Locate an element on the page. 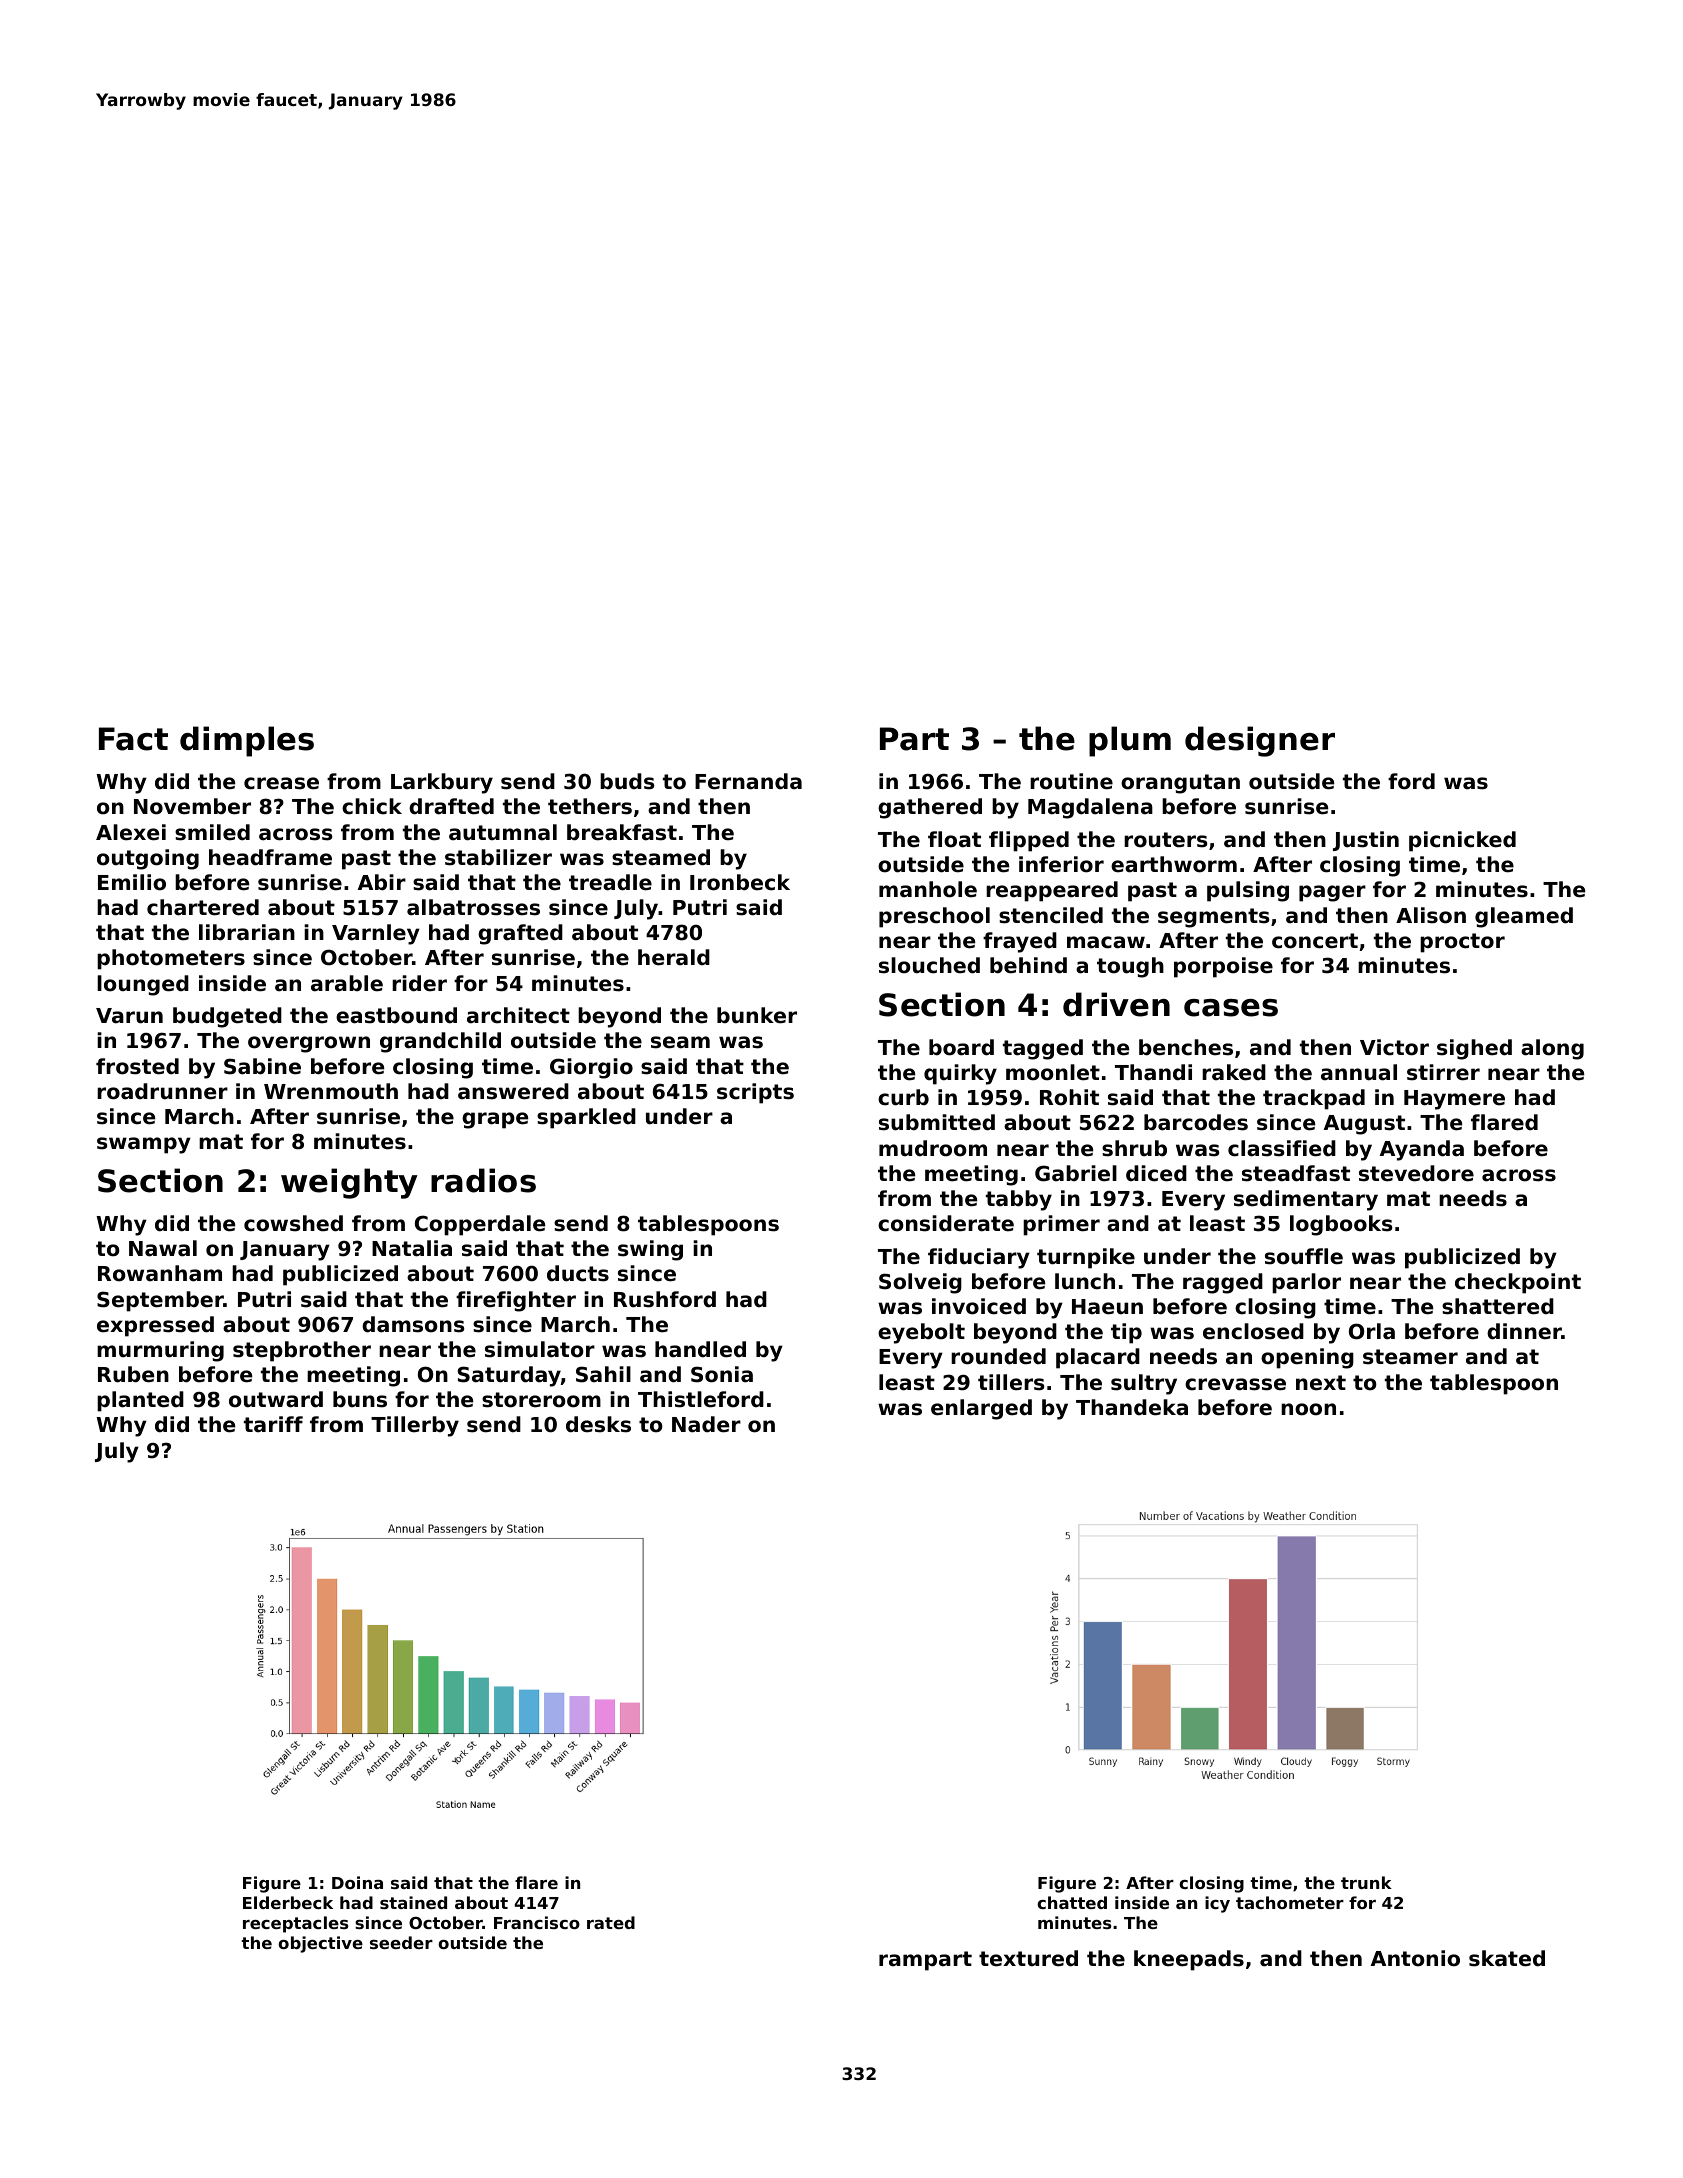 Image resolution: width=1683 pixels, height=2178 pixels. noon is located at coordinates (1308, 1409).
